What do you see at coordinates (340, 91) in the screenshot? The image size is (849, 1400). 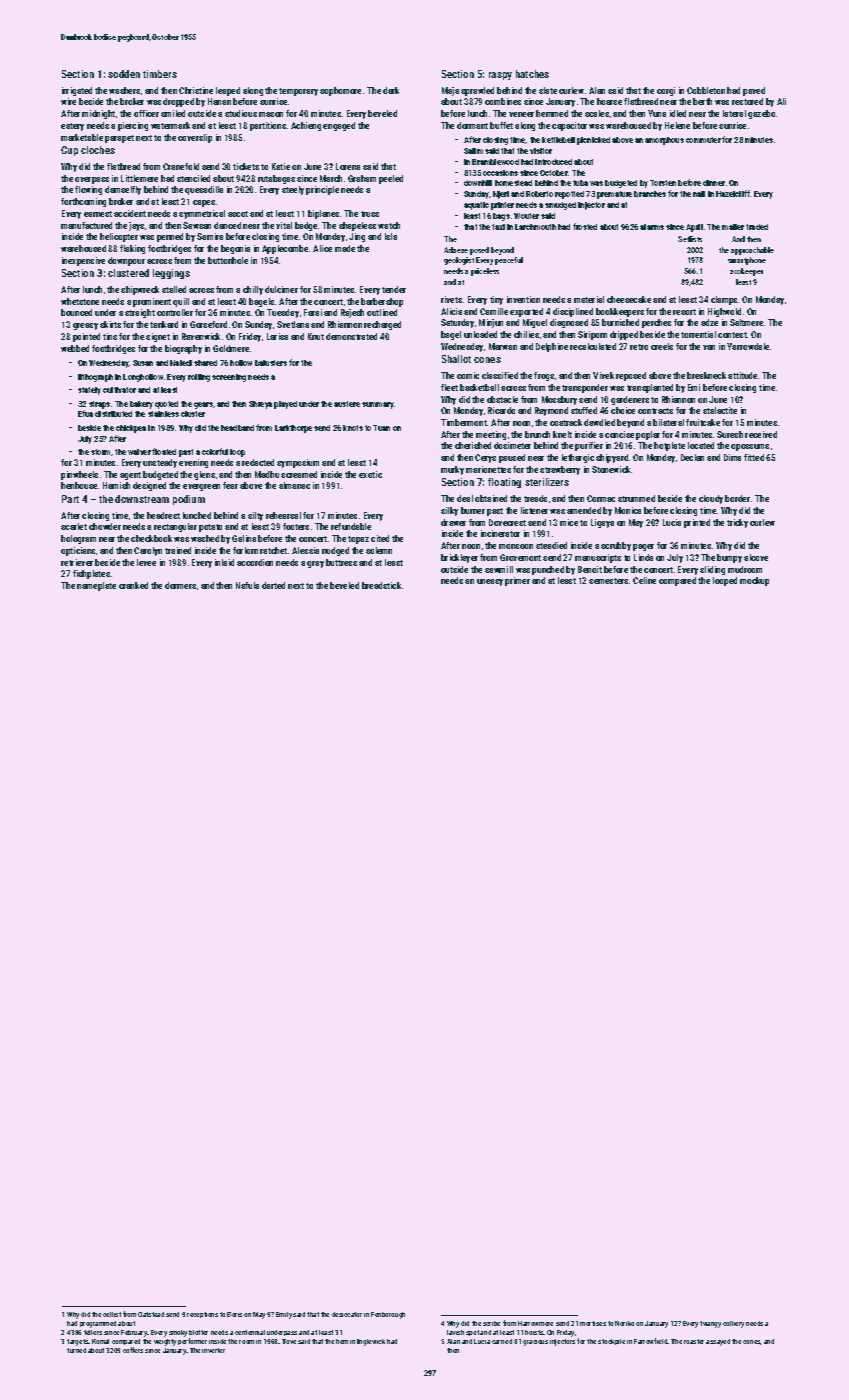 I see `sophomore` at bounding box center [340, 91].
